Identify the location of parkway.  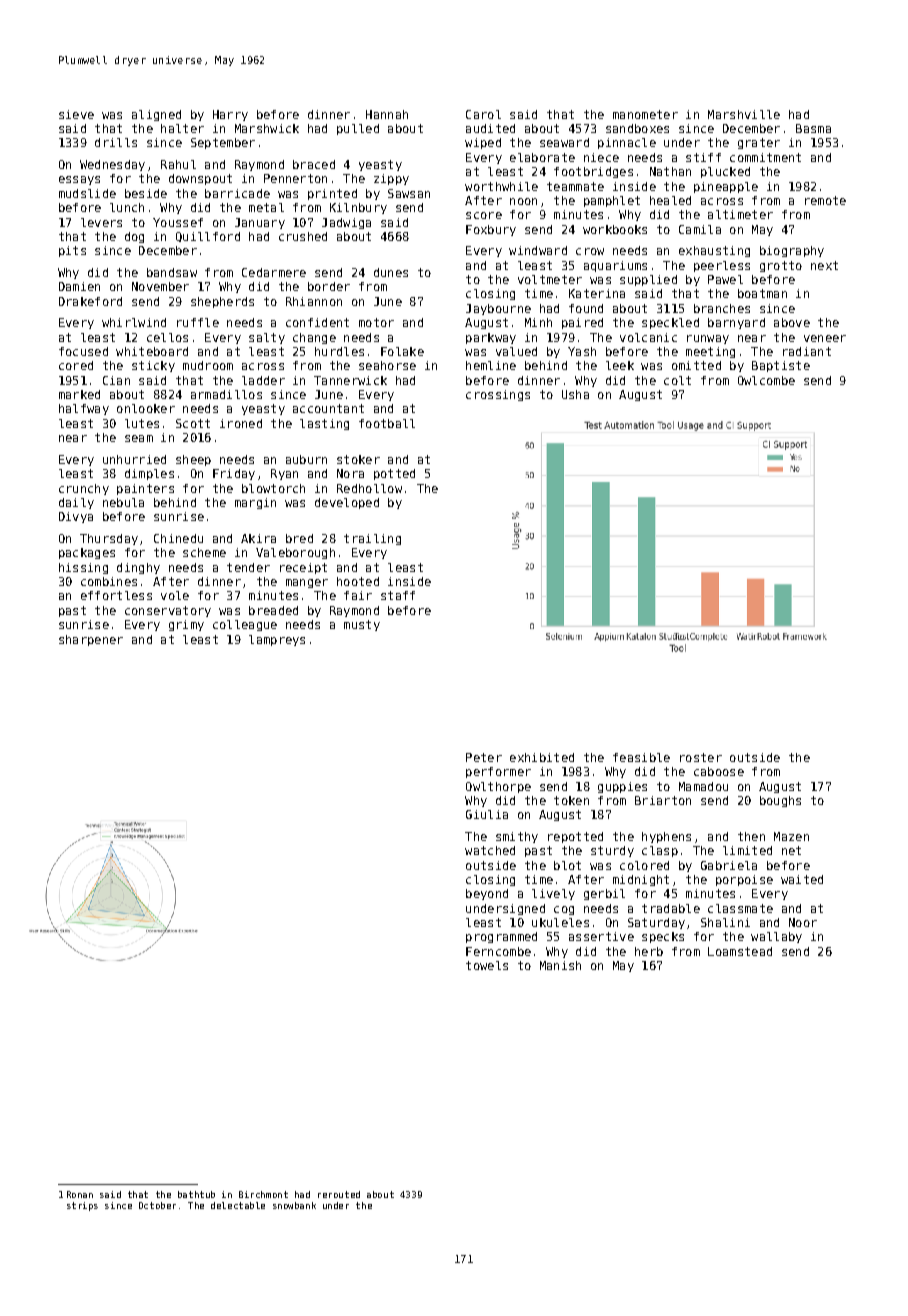
(491, 338).
